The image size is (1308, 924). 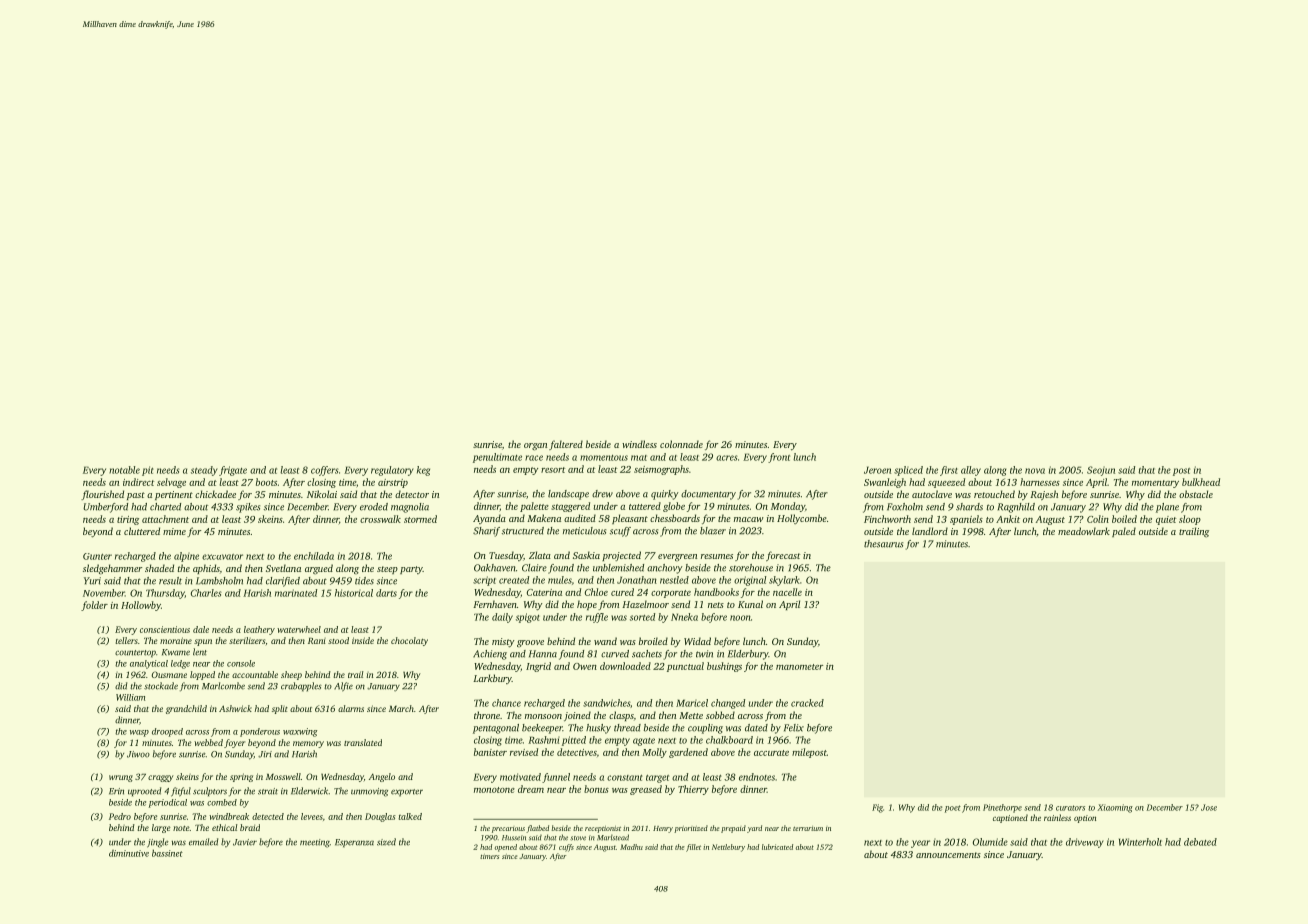 What do you see at coordinates (779, 458) in the screenshot?
I see `front` at bounding box center [779, 458].
